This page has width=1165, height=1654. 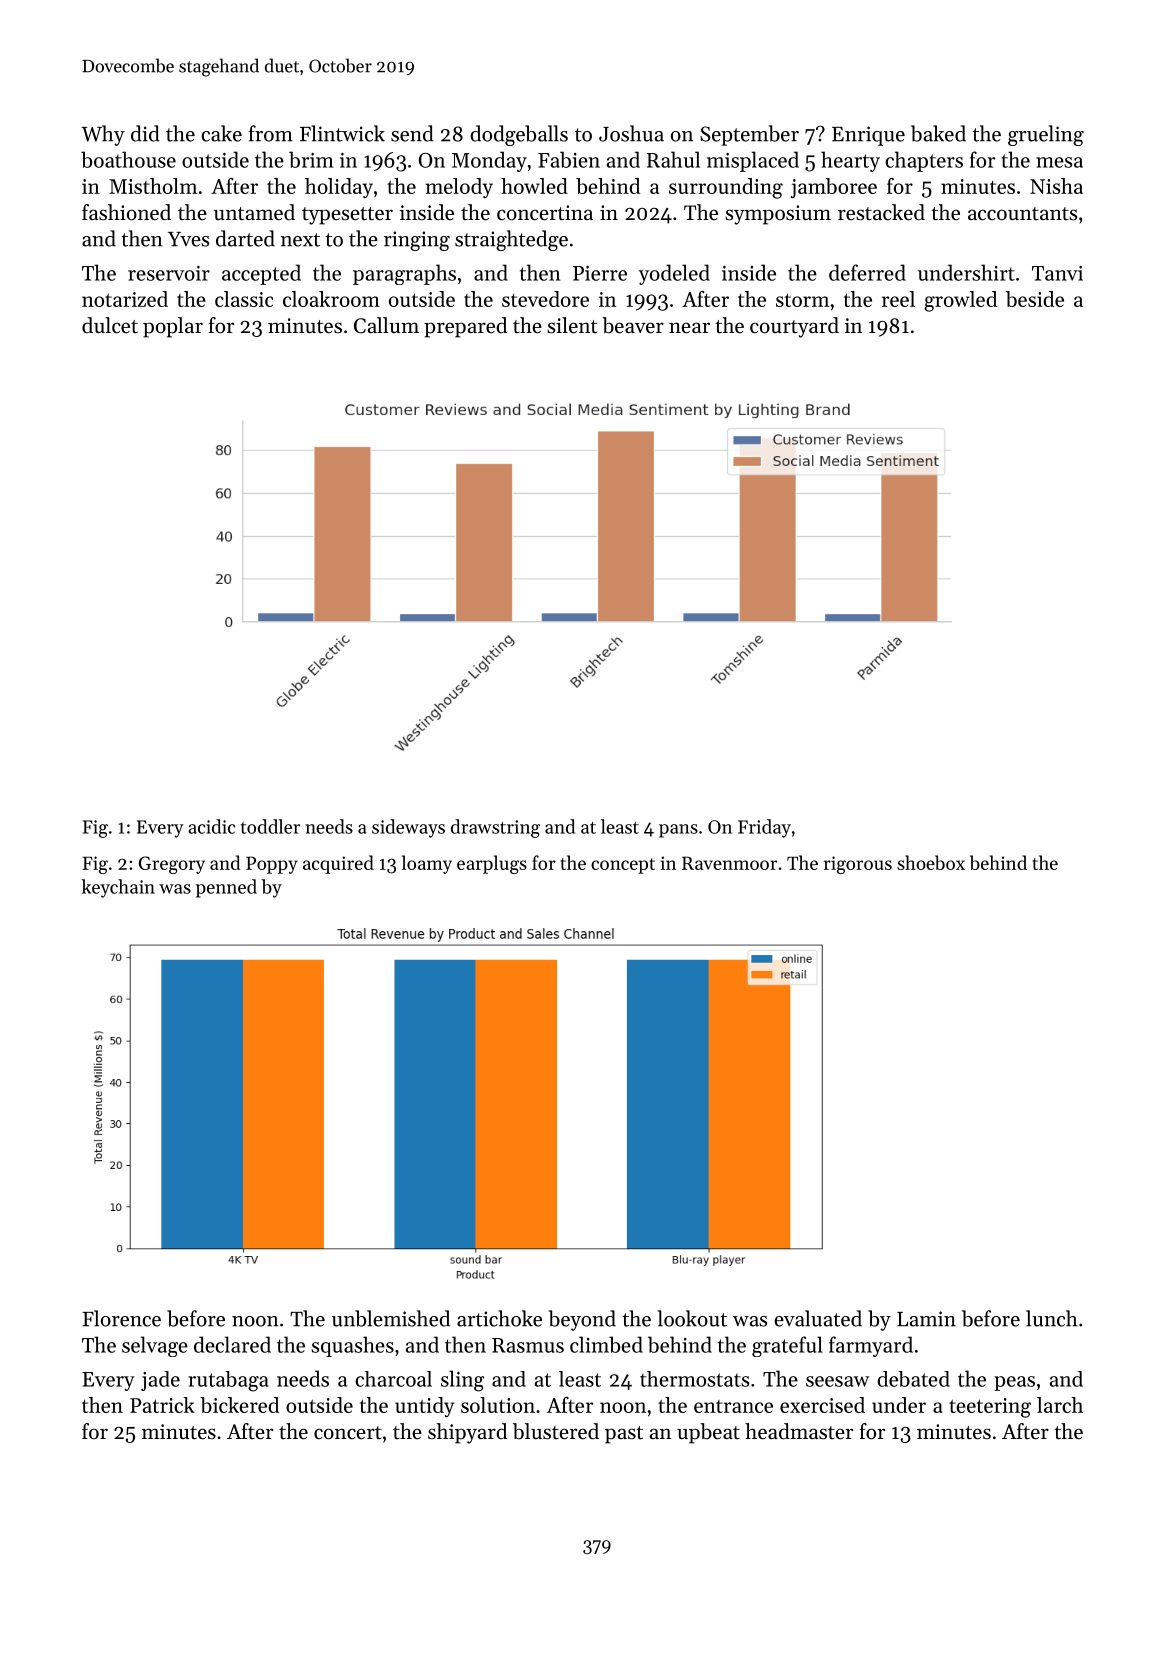 What do you see at coordinates (794, 327) in the page?
I see `courtyard` at bounding box center [794, 327].
